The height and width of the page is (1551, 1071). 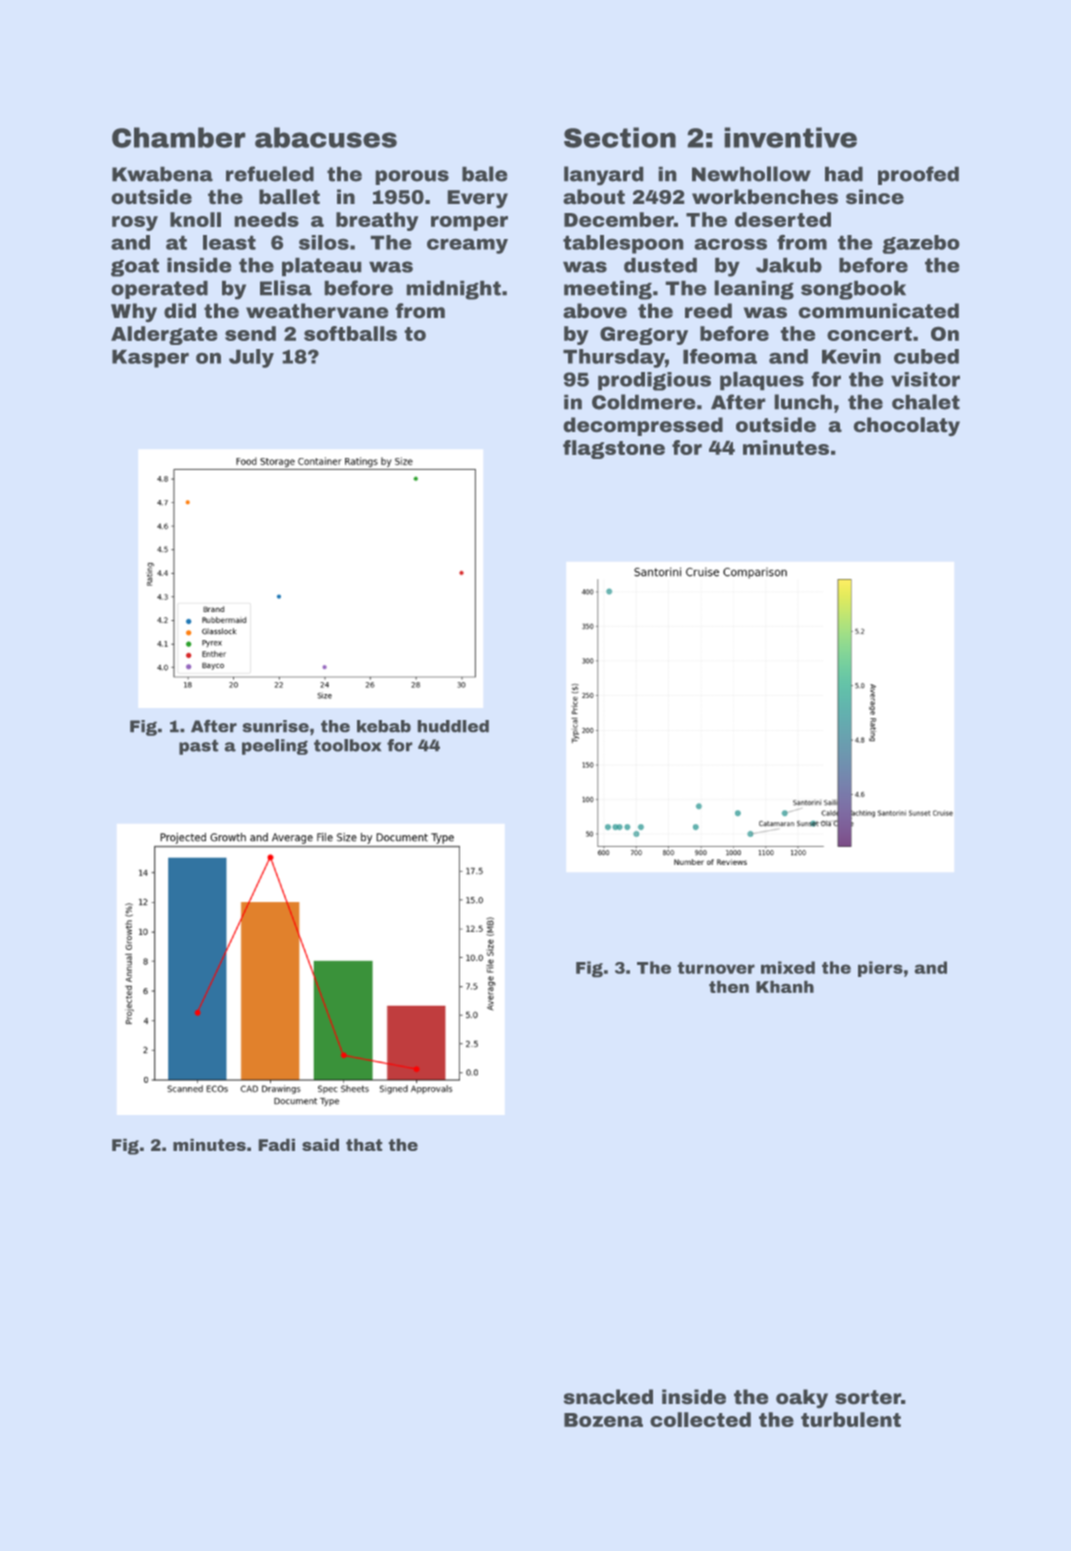 I want to click on huddled, so click(x=453, y=726).
